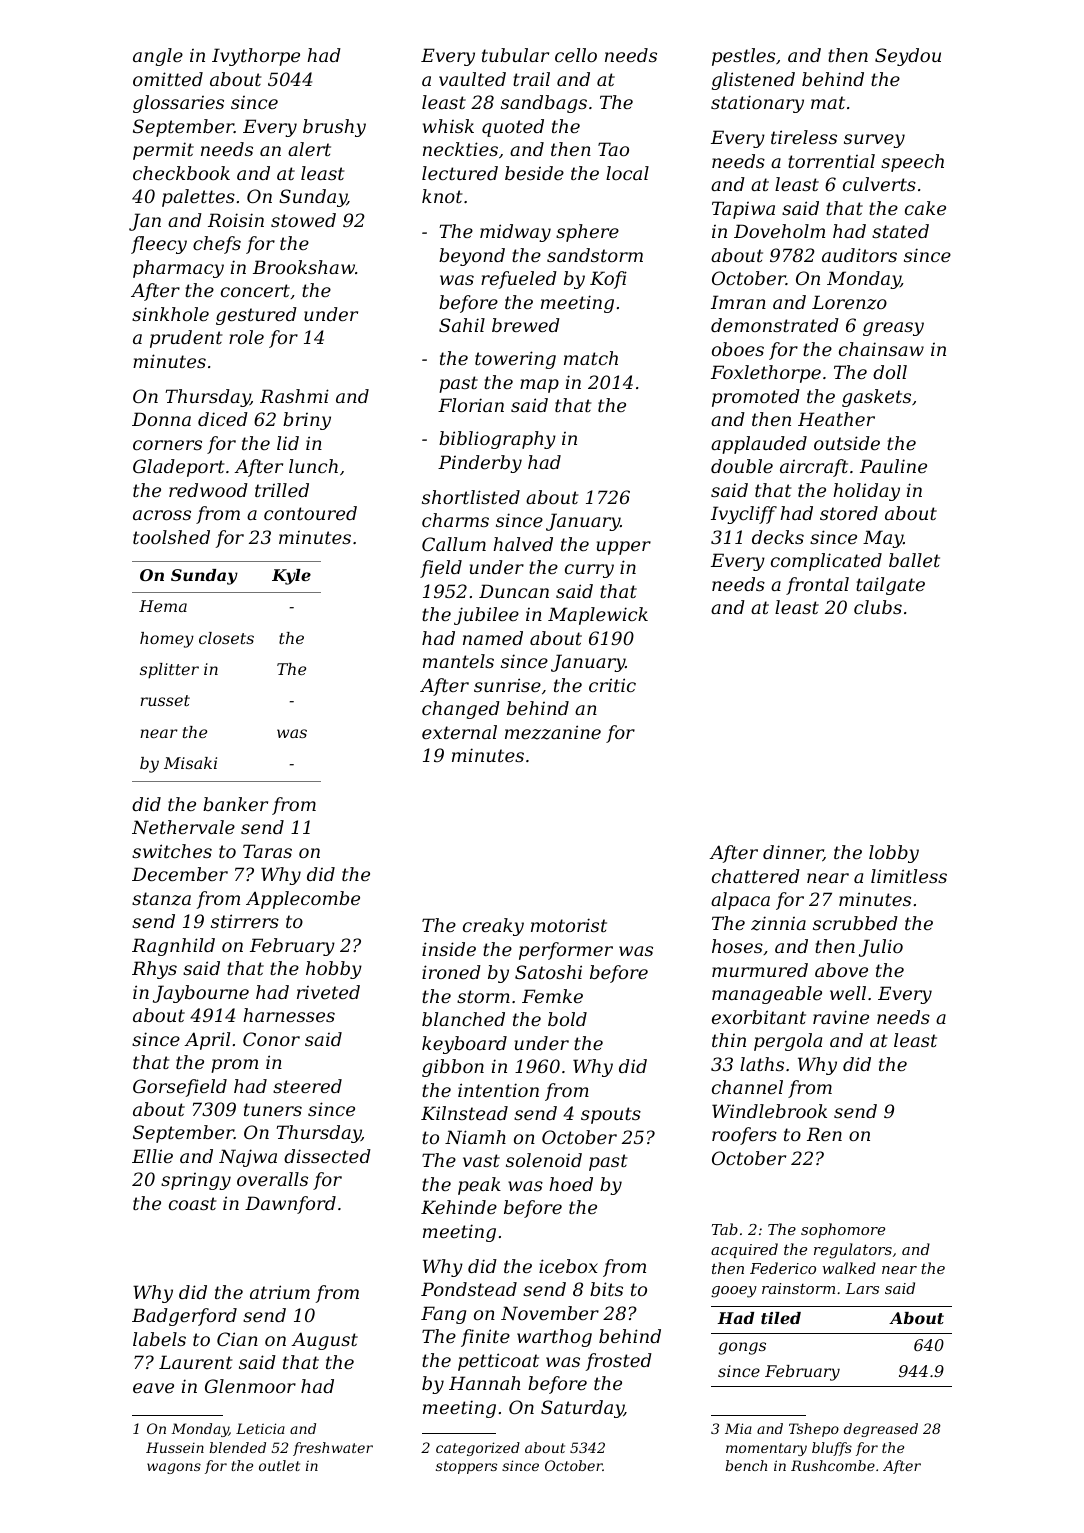 The width and height of the screenshot is (1084, 1533). What do you see at coordinates (925, 208) in the screenshot?
I see `cake` at bounding box center [925, 208].
